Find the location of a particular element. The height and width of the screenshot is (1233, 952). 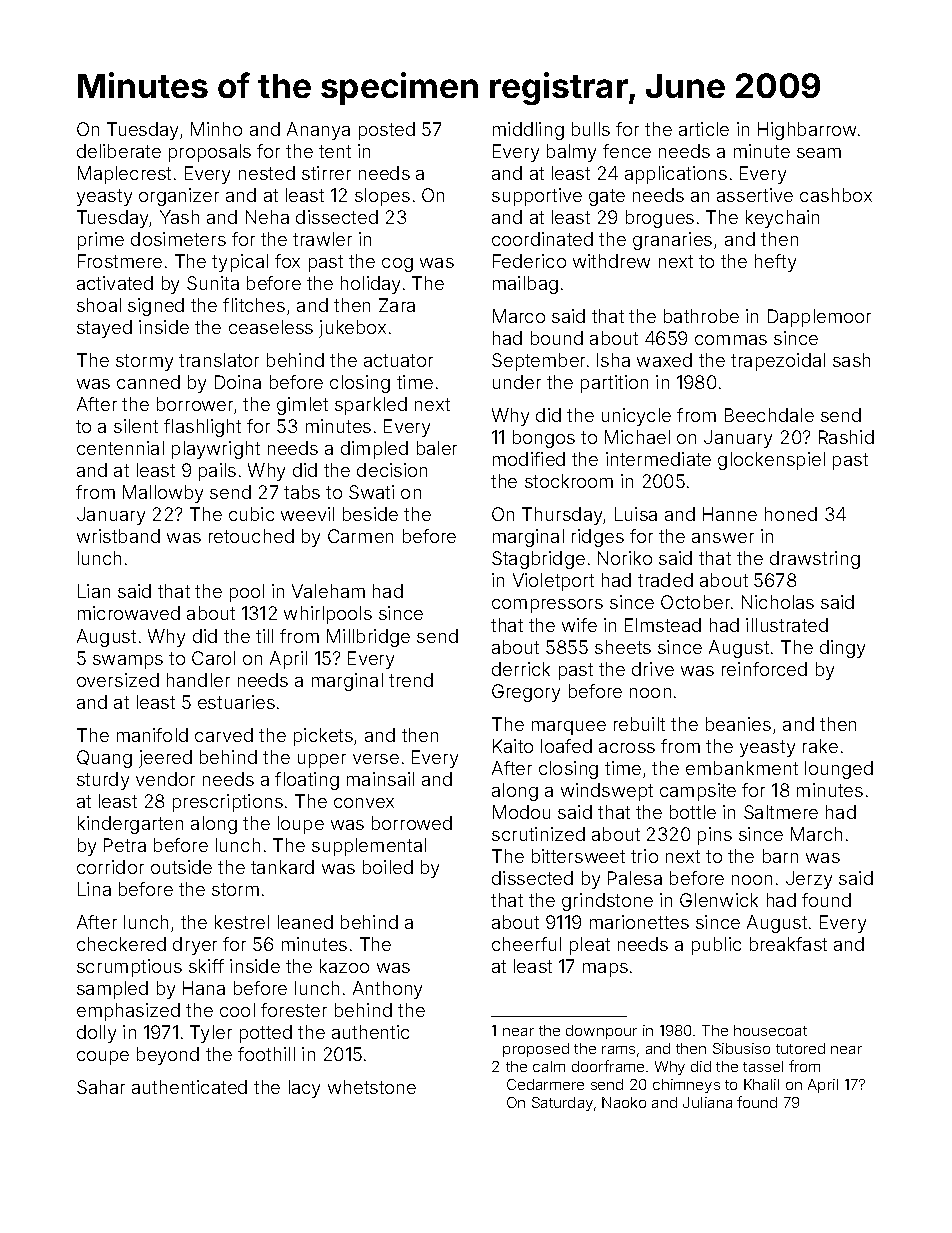

partition is located at coordinates (614, 384).
